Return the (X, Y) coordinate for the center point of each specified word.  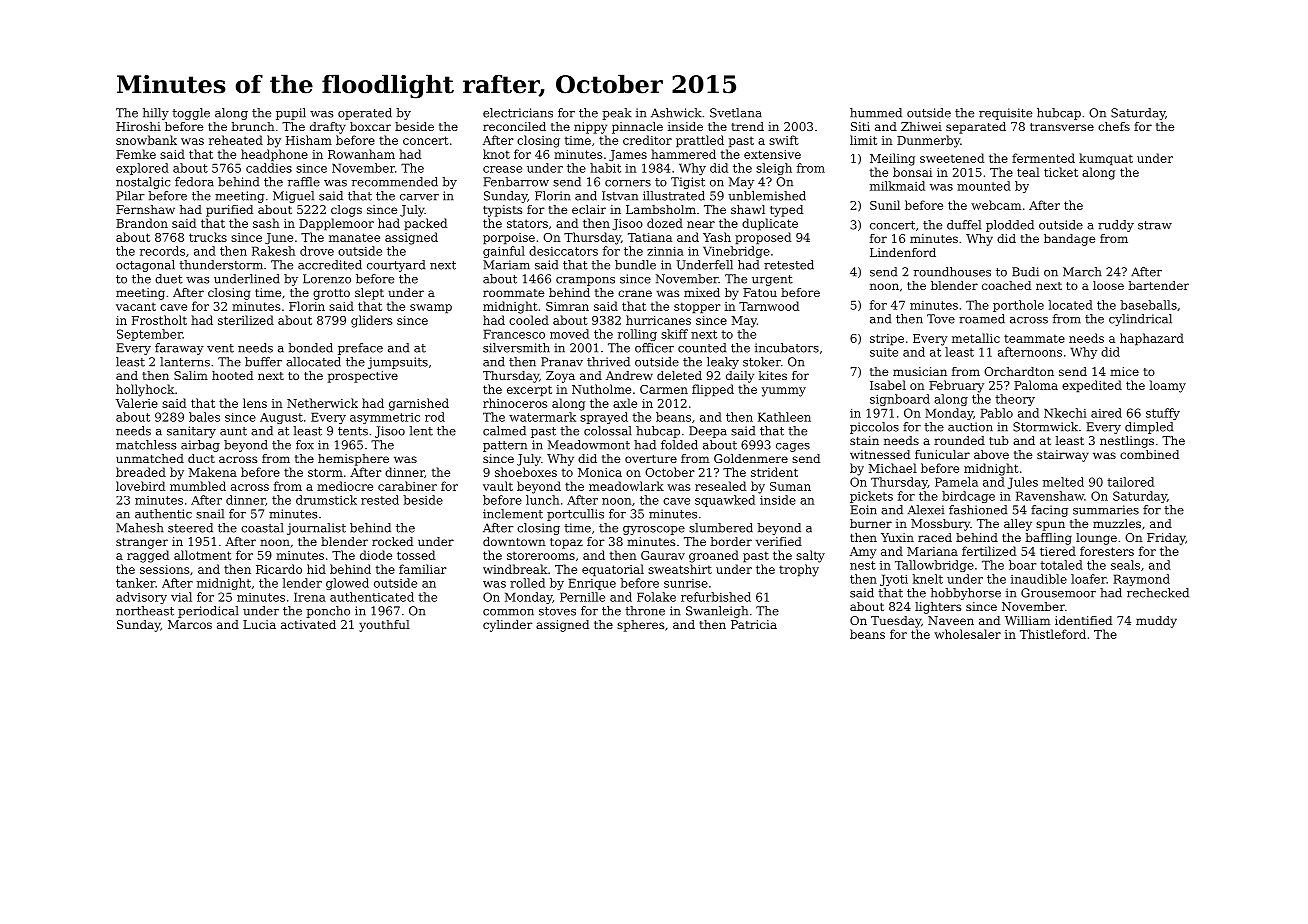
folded (679, 445)
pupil (291, 114)
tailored (1130, 482)
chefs (1114, 126)
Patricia (754, 624)
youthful (384, 626)
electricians (518, 113)
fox (305, 445)
